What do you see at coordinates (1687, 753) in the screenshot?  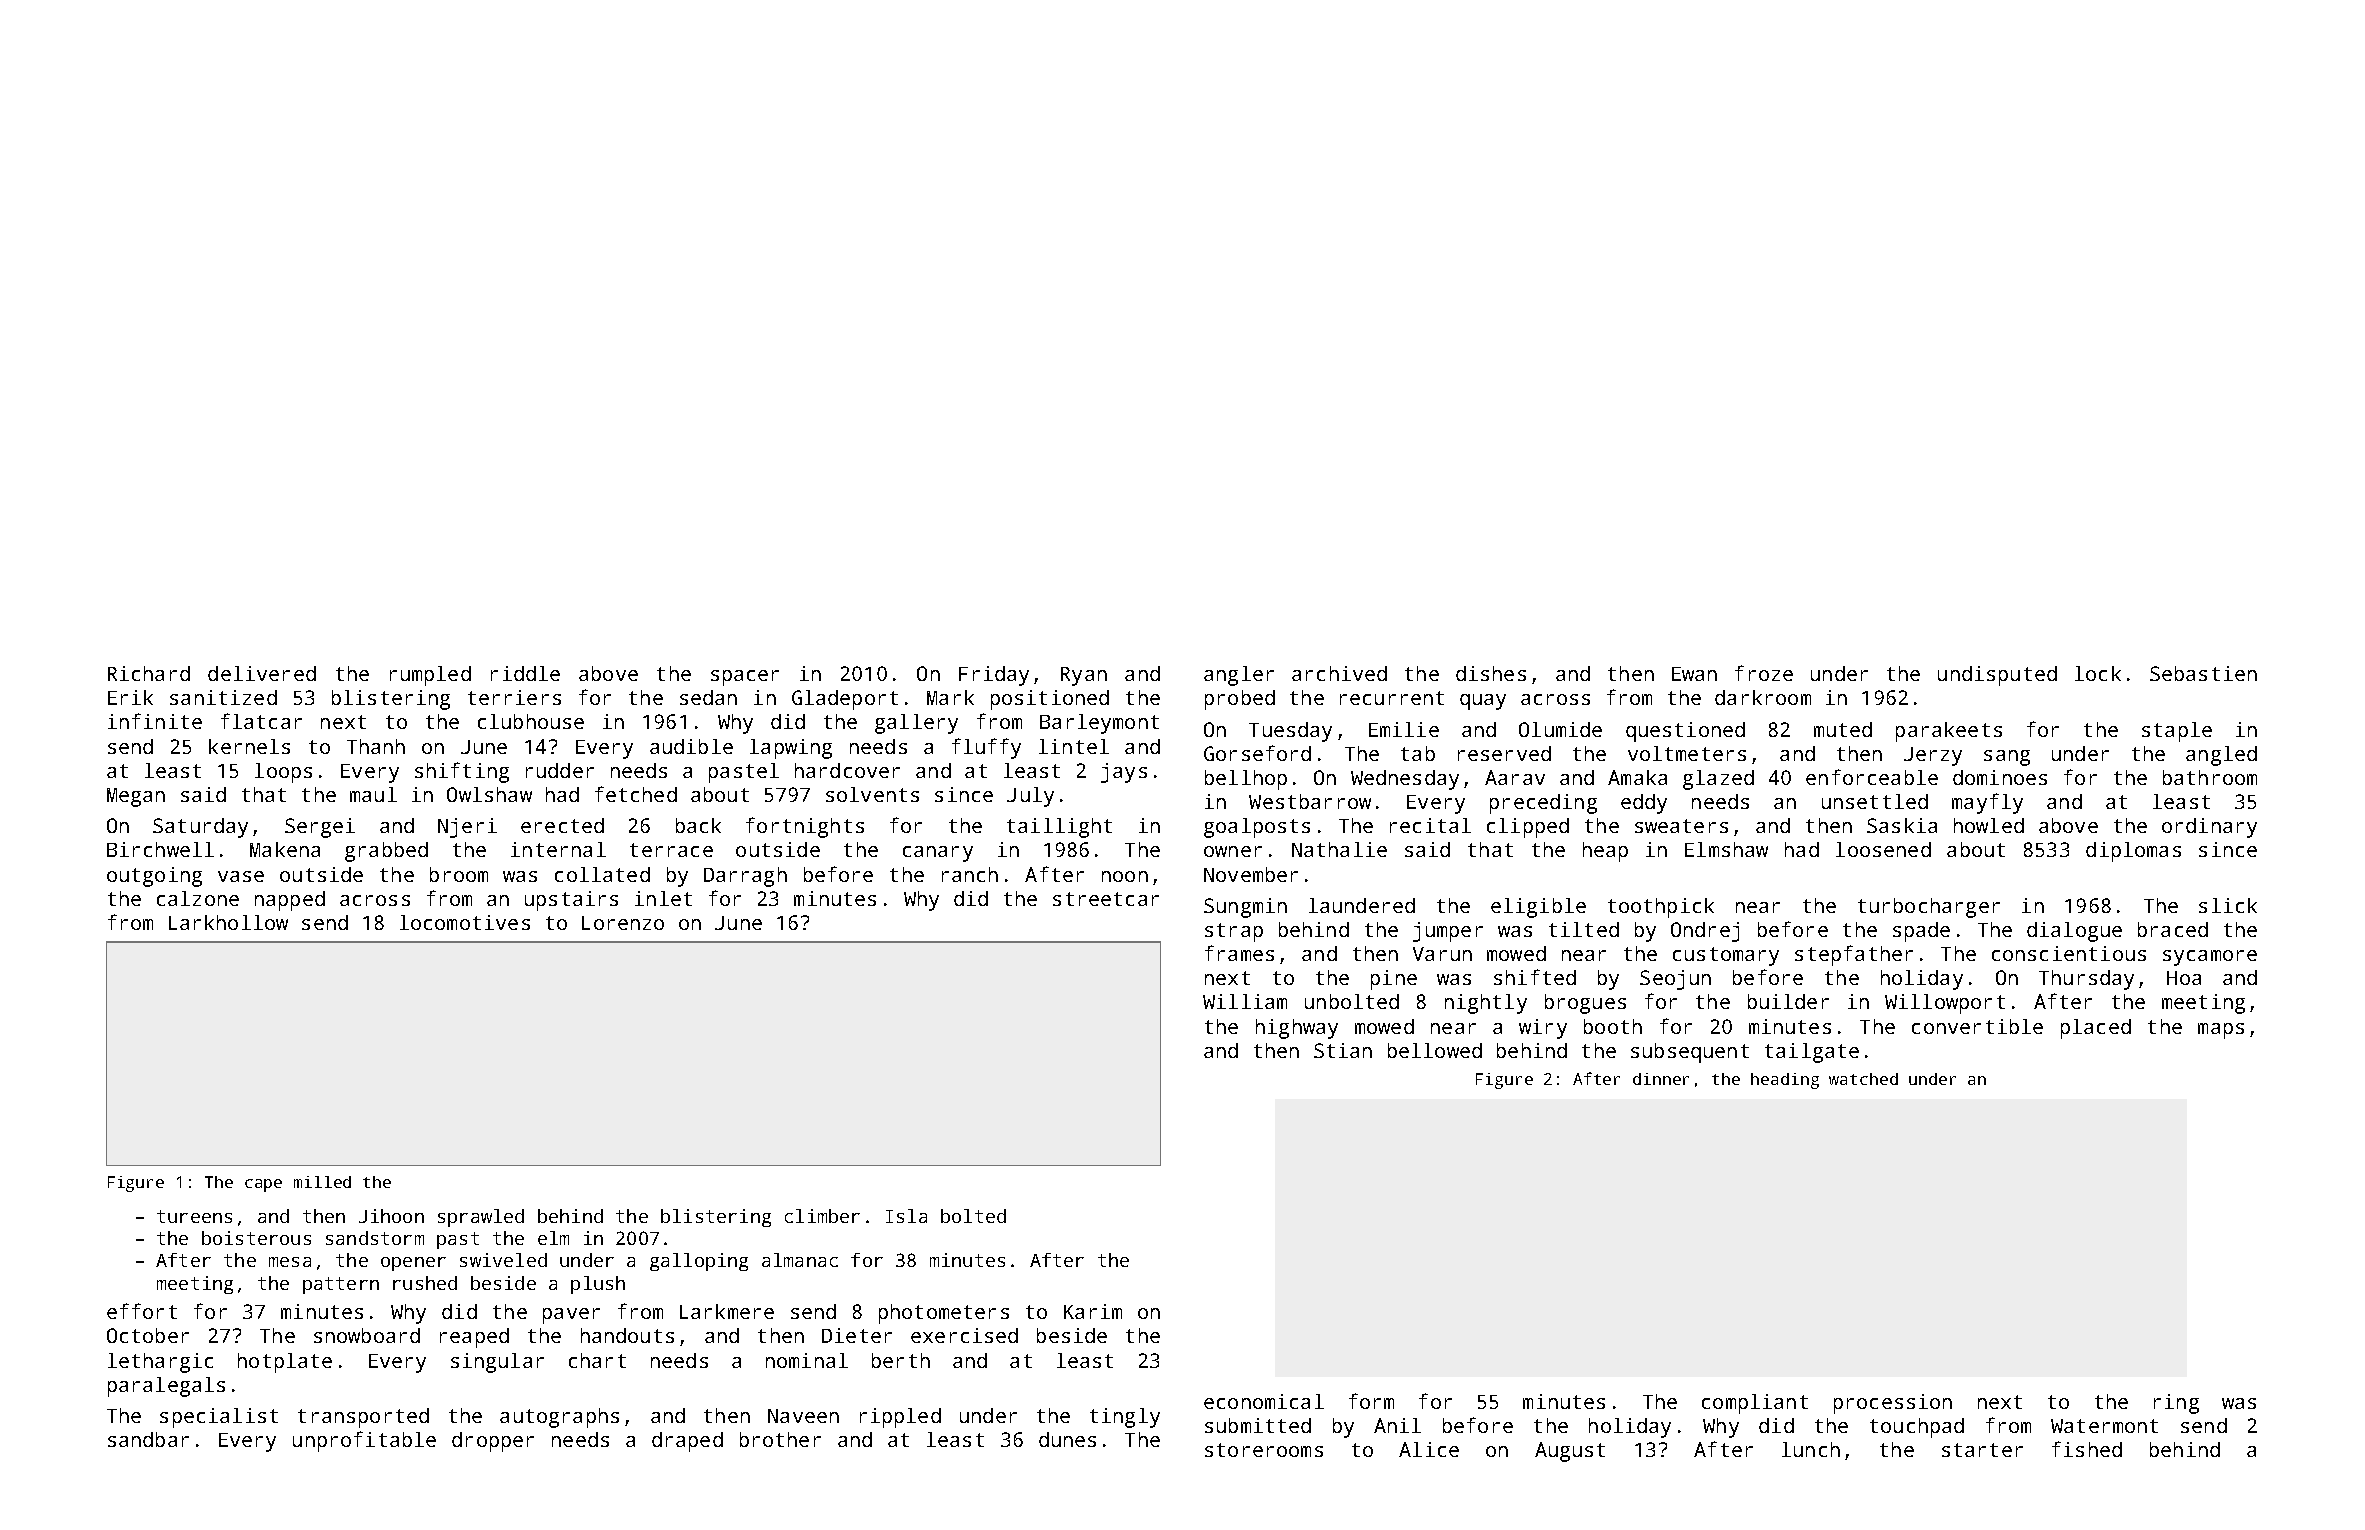 I see `voltmeters` at bounding box center [1687, 753].
